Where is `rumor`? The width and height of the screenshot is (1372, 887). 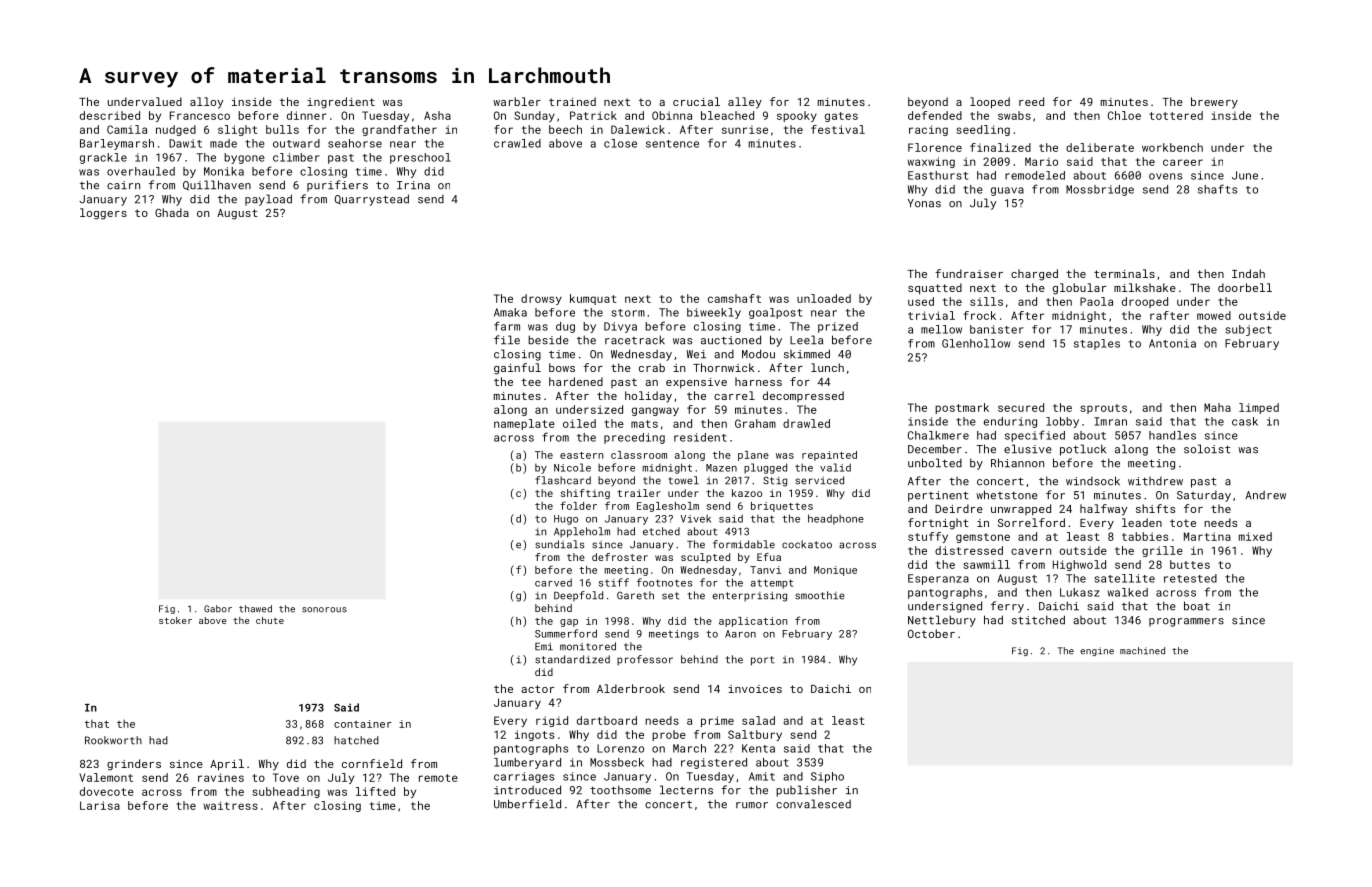
rumor is located at coordinates (752, 805).
